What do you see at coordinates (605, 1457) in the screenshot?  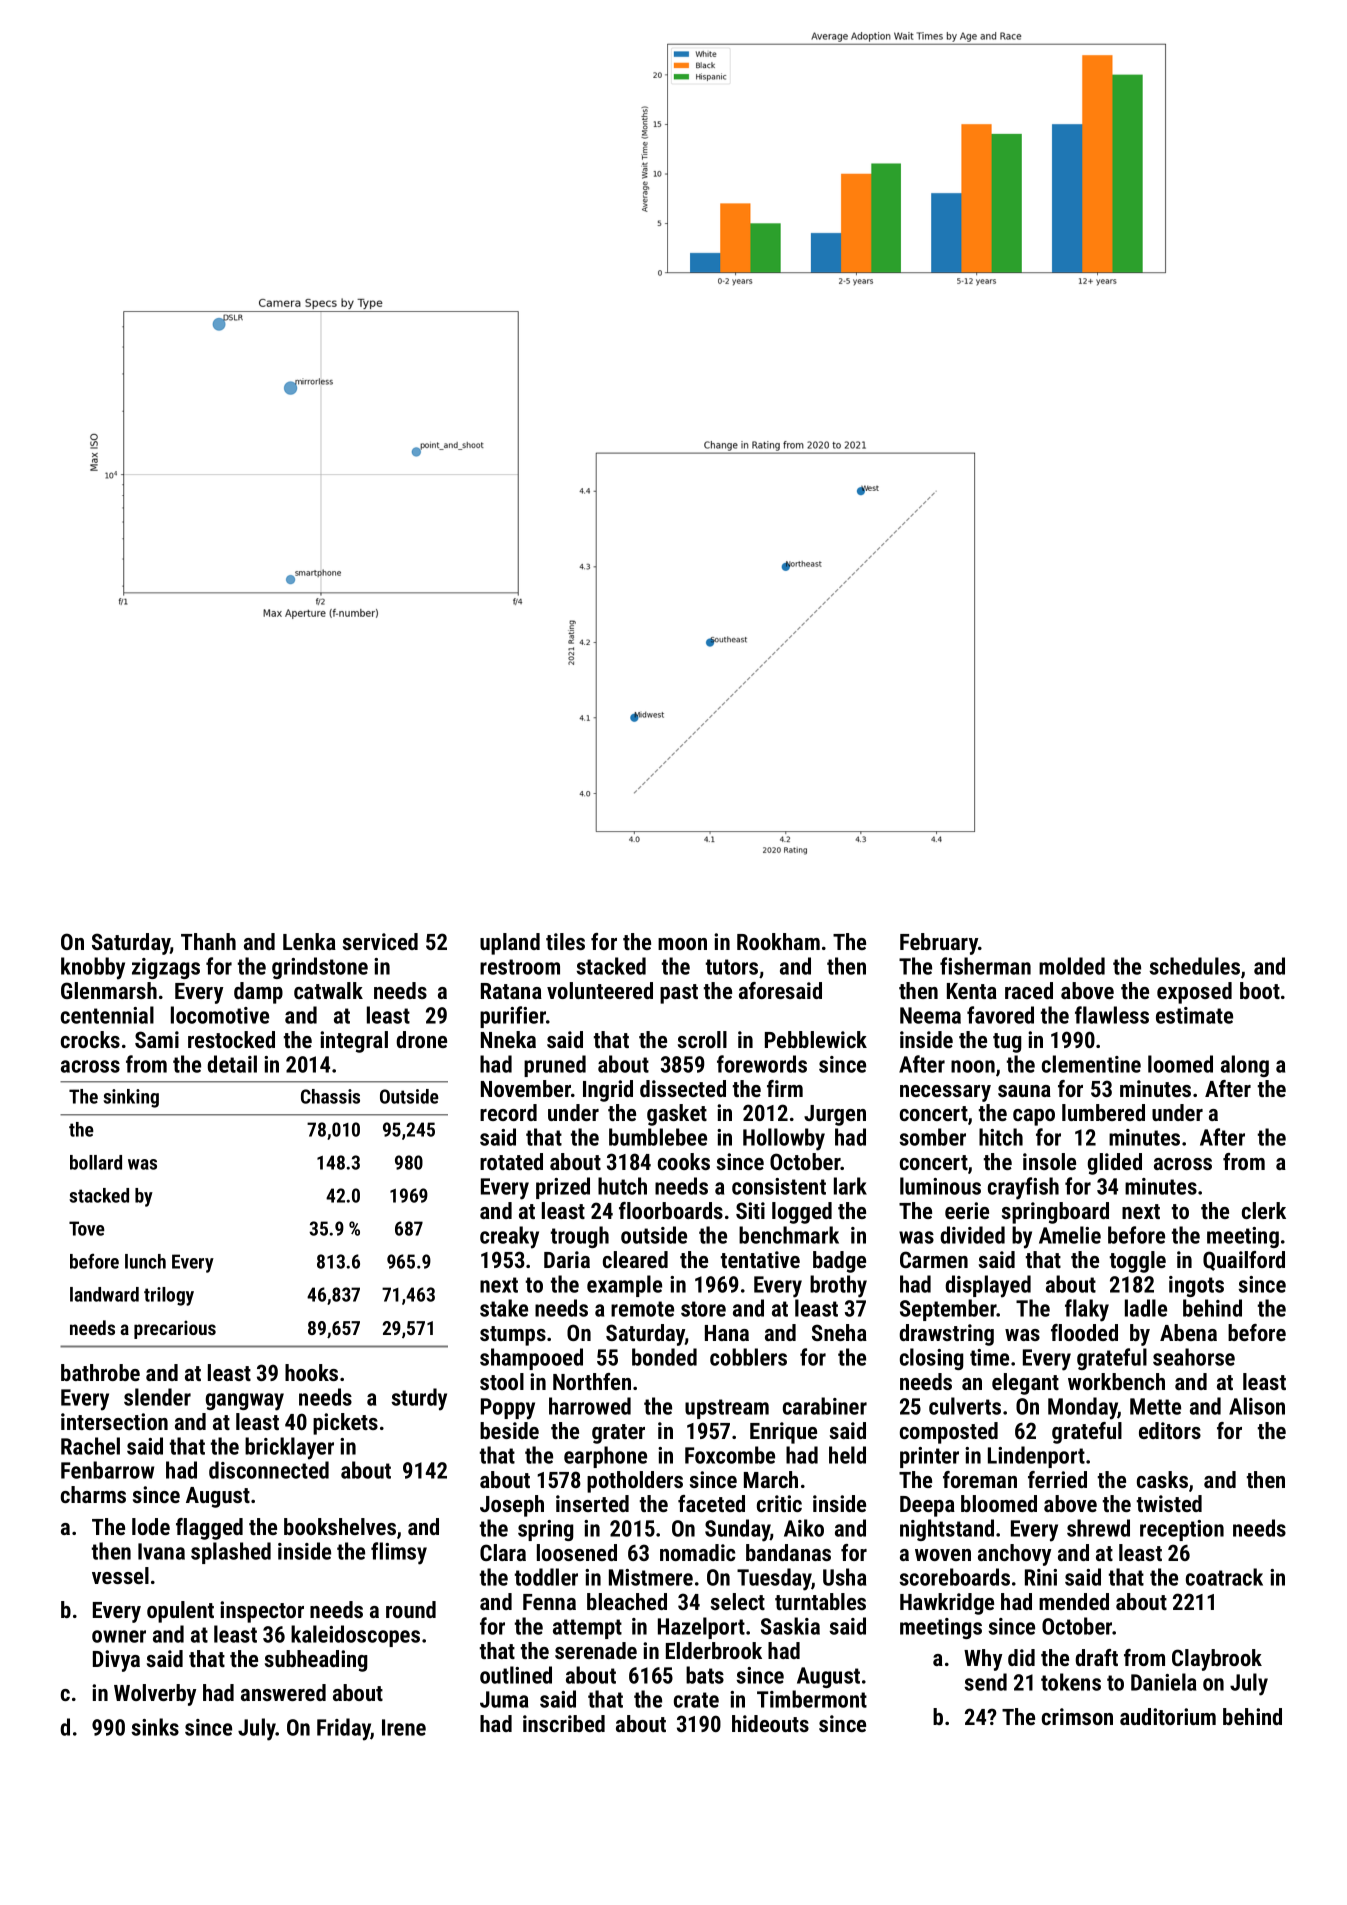 I see `earphone` at bounding box center [605, 1457].
